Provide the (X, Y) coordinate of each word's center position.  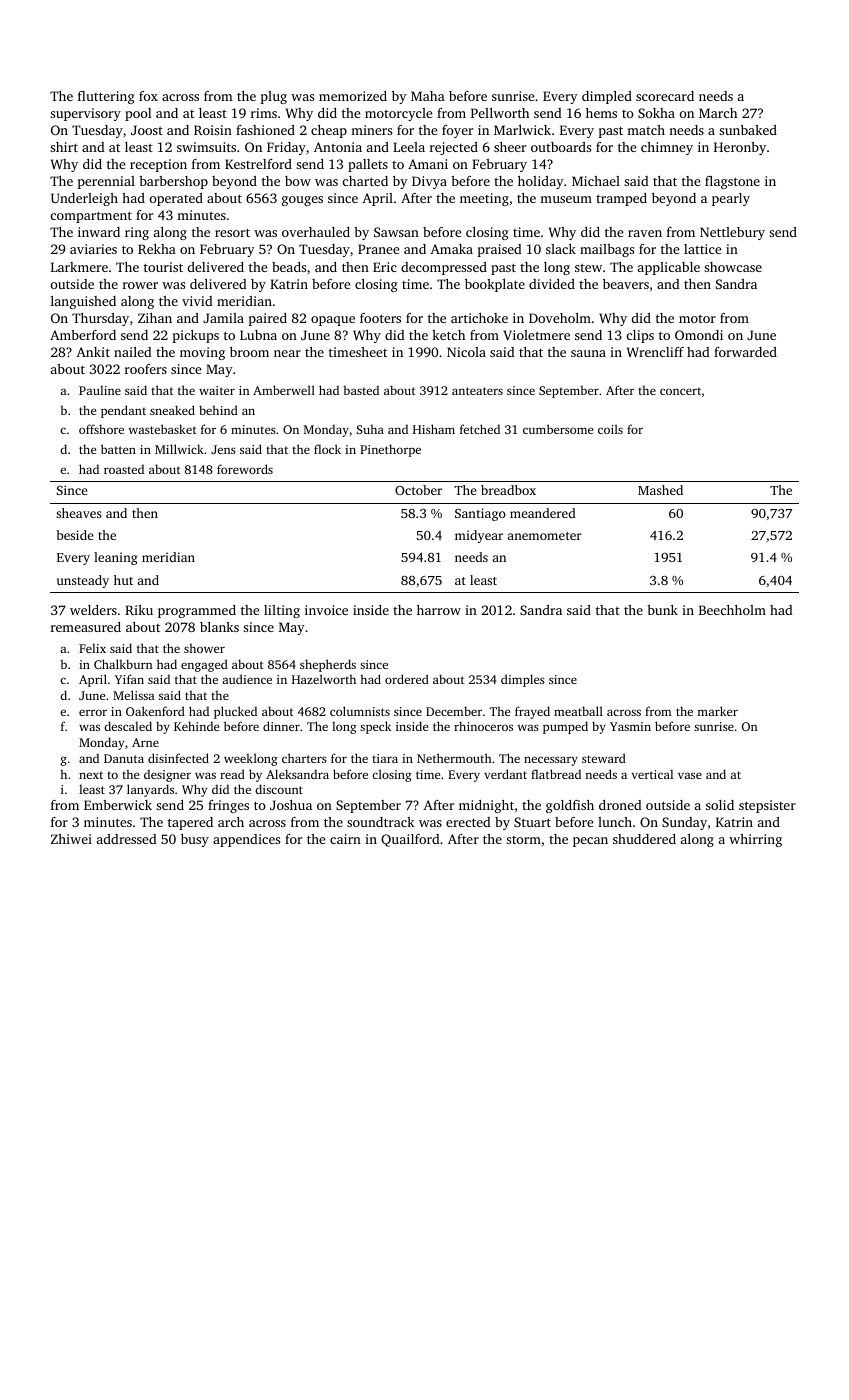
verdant (505, 774)
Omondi (699, 335)
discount (279, 789)
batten (118, 449)
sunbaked (748, 130)
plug (274, 97)
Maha (428, 96)
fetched (480, 429)
